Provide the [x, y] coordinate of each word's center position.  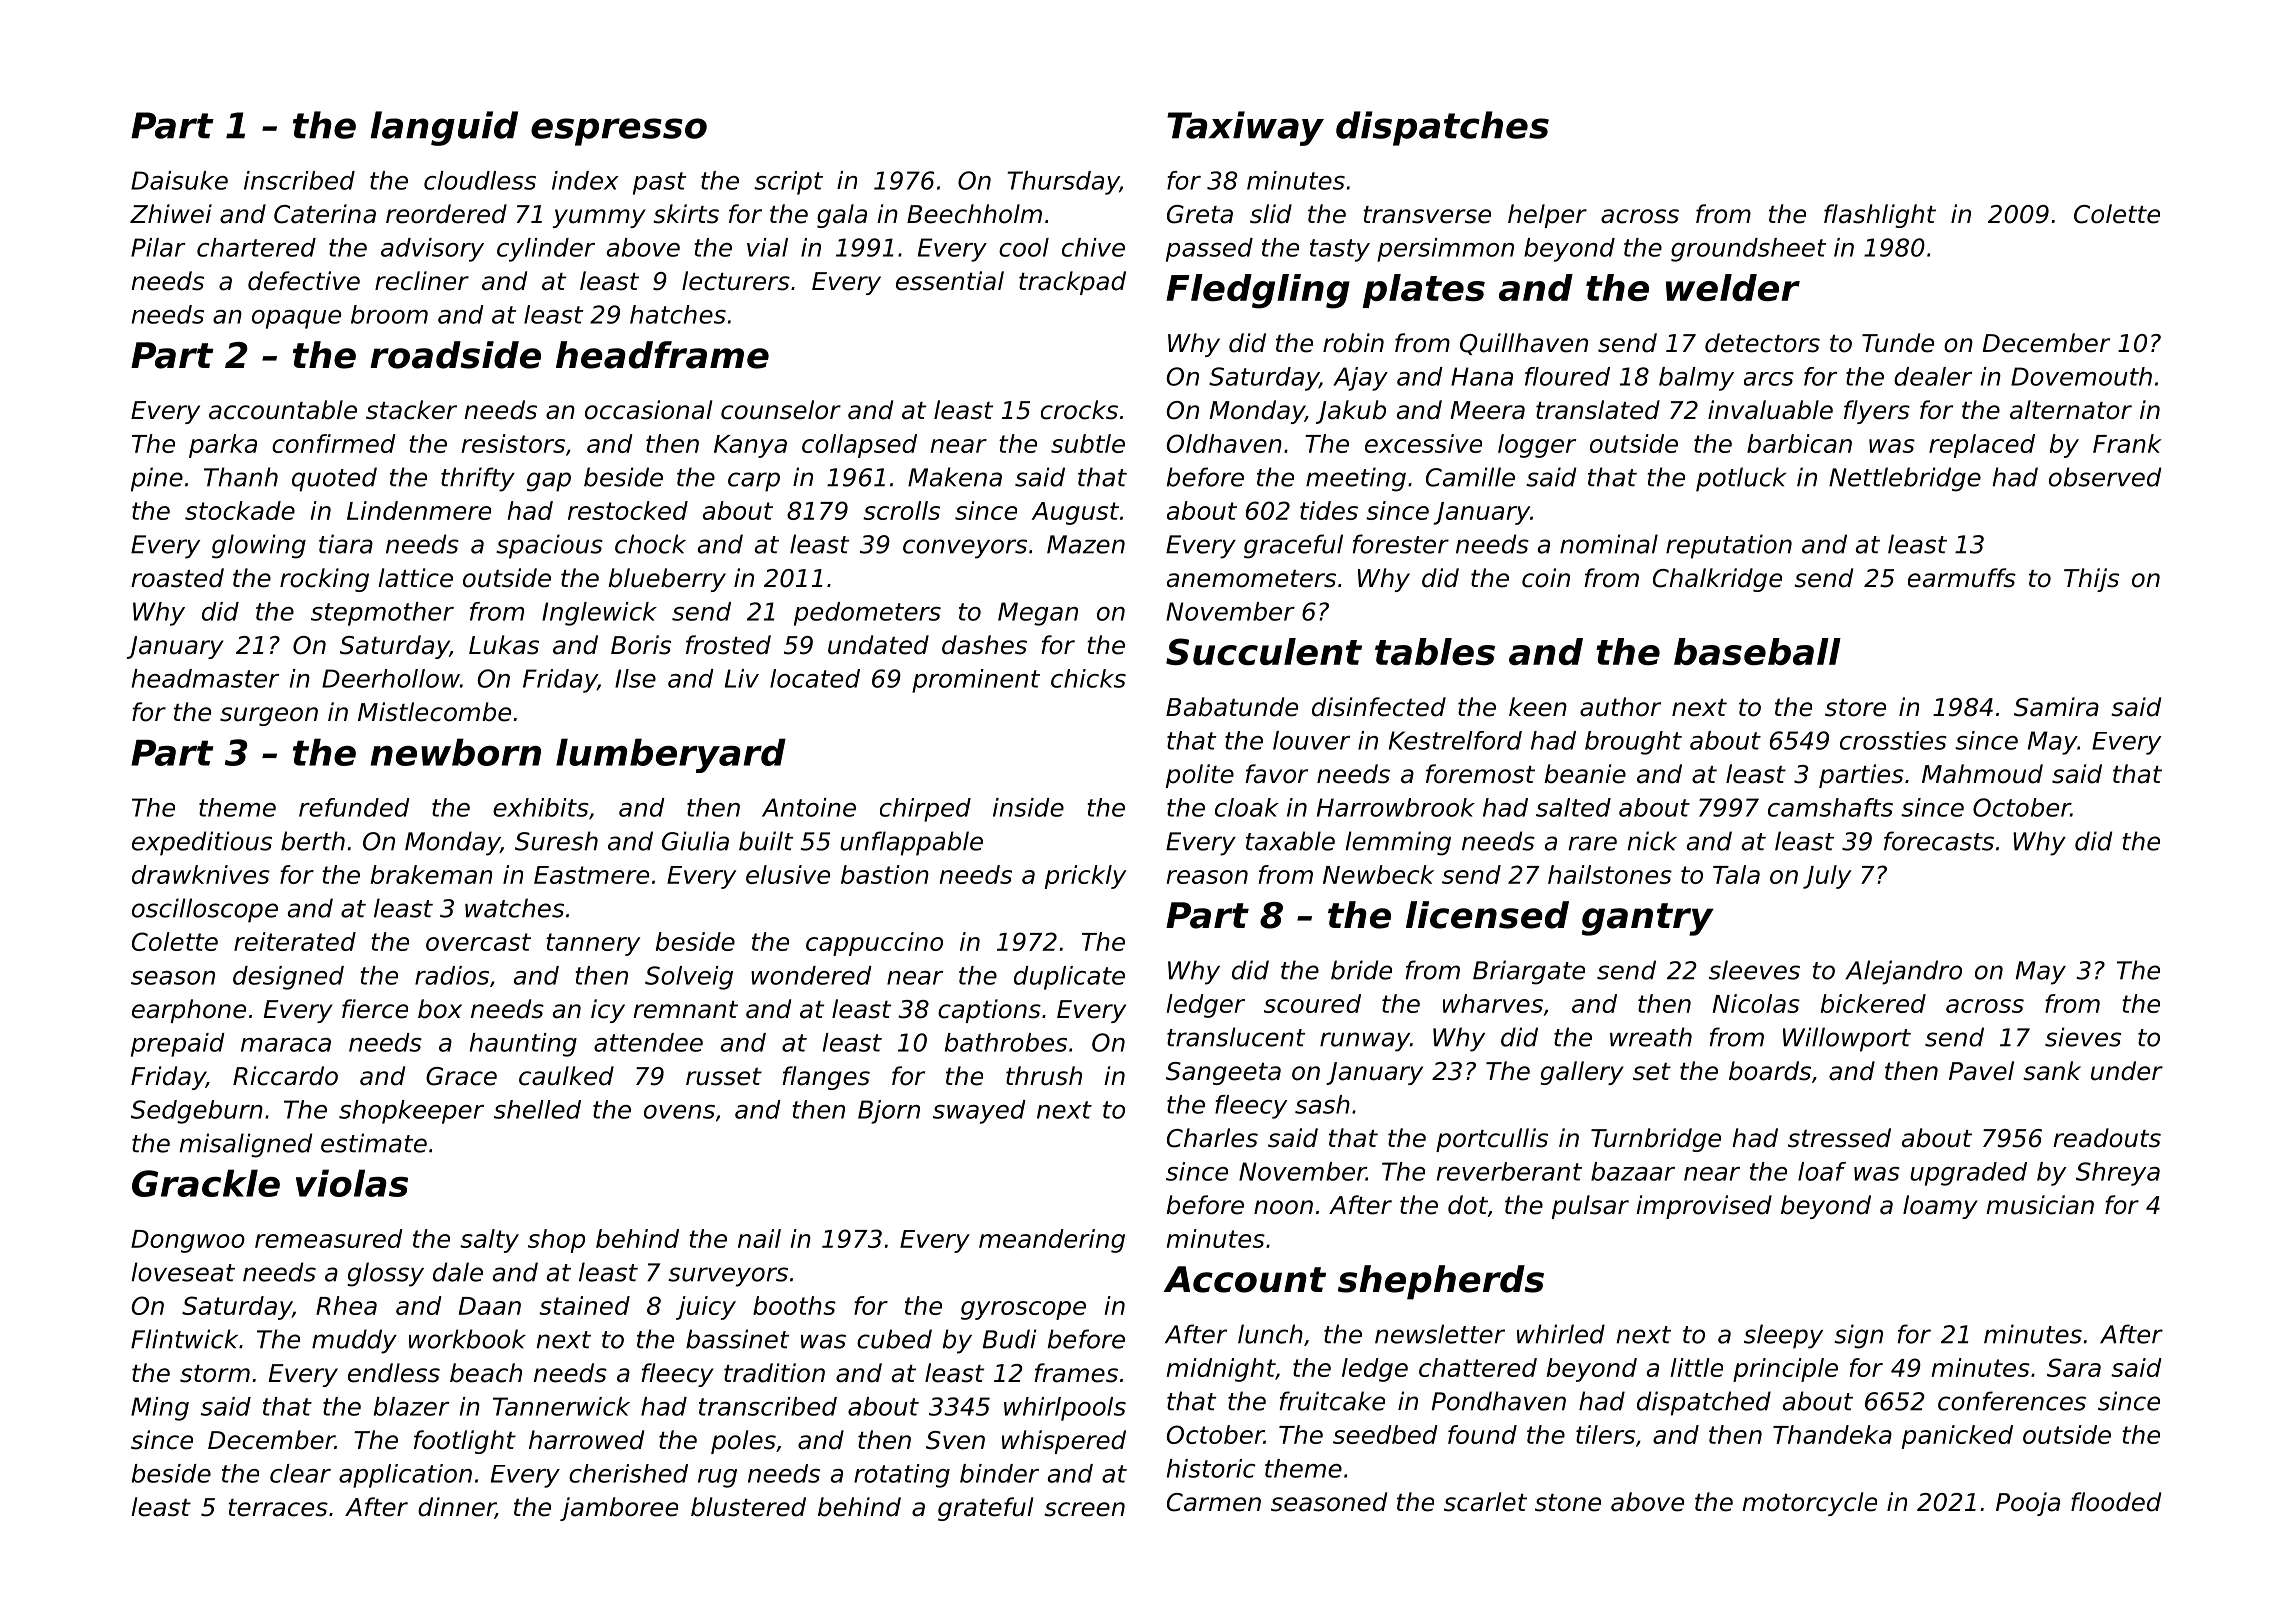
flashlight [1880, 216]
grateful [985, 1509]
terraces [278, 1508]
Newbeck [1378, 874]
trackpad [1072, 283]
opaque [296, 319]
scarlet [1485, 1502]
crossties [1893, 740]
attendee [648, 1042]
